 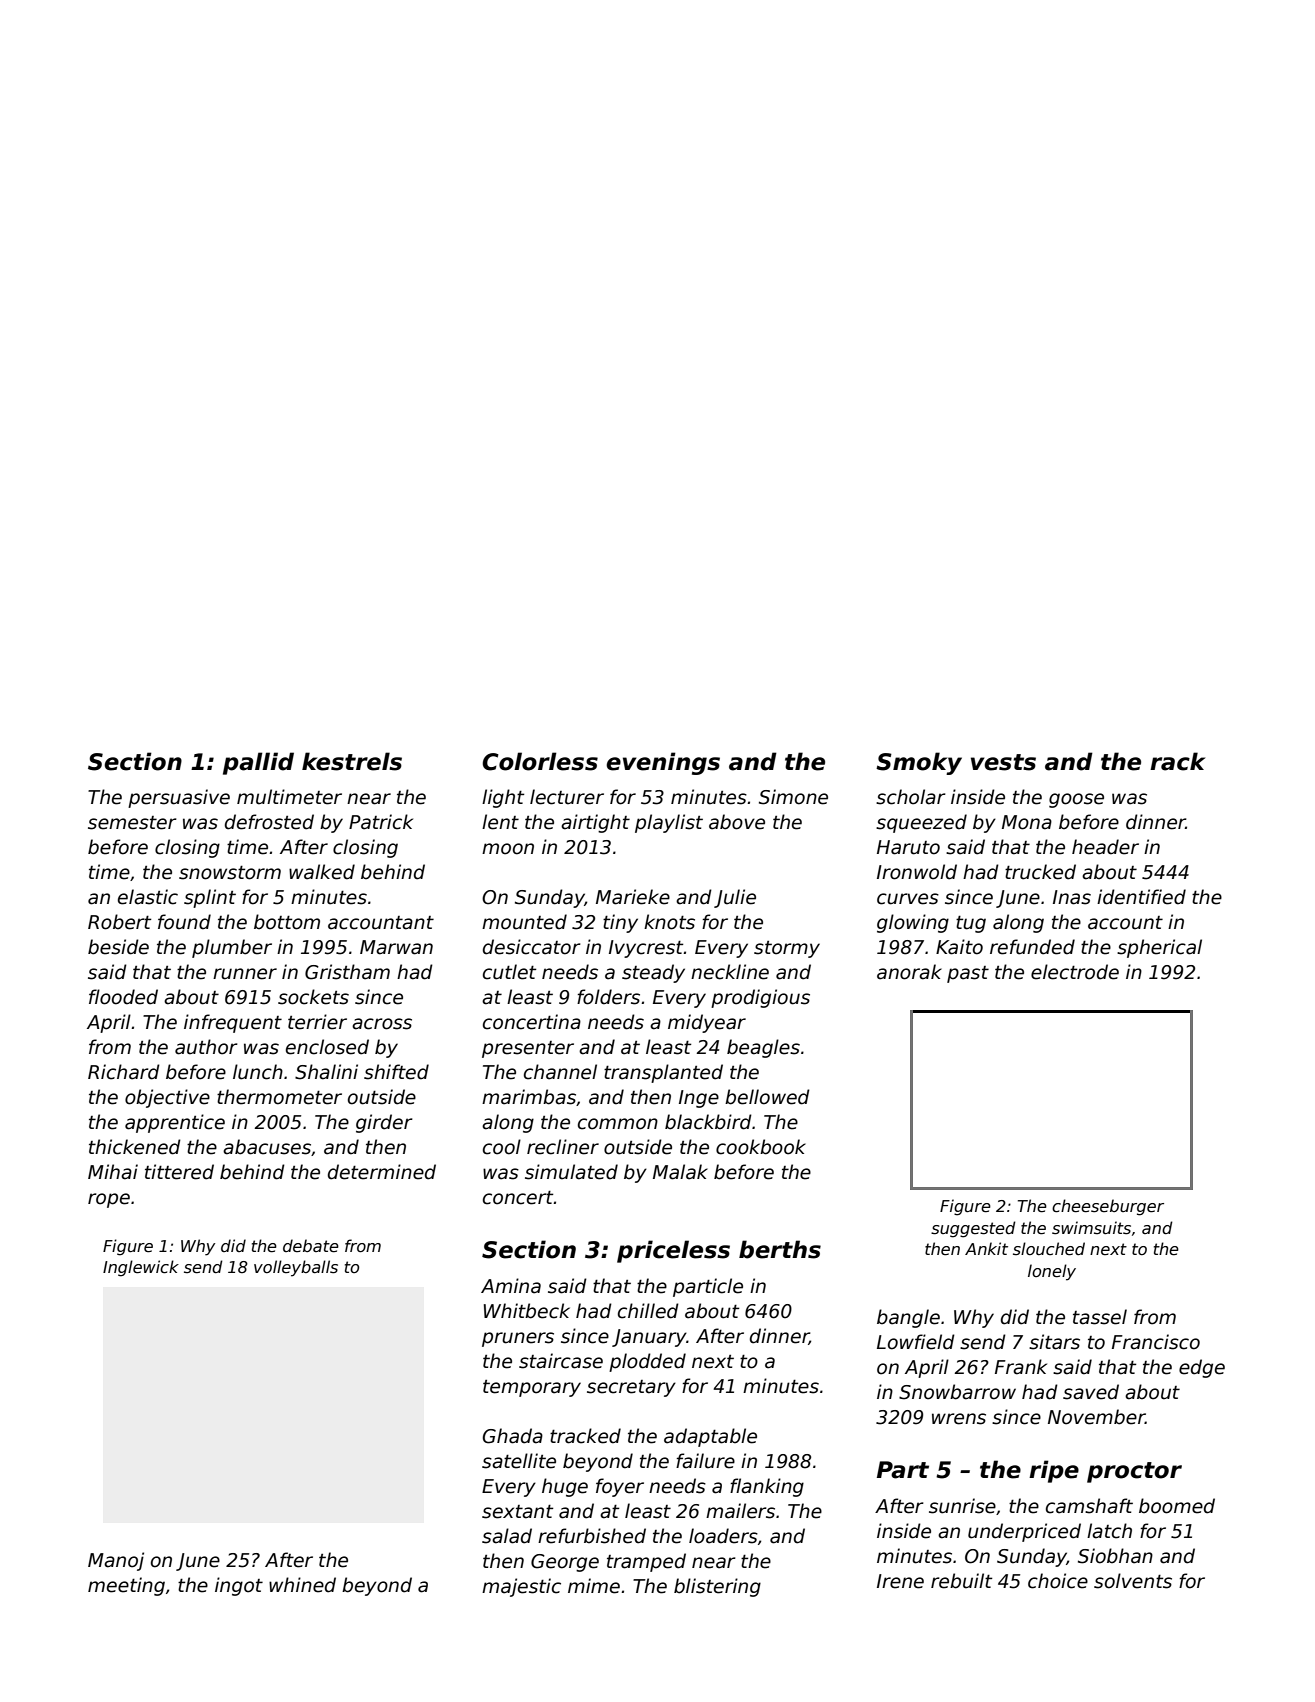 What do you see at coordinates (968, 974) in the screenshot?
I see `past` at bounding box center [968, 974].
